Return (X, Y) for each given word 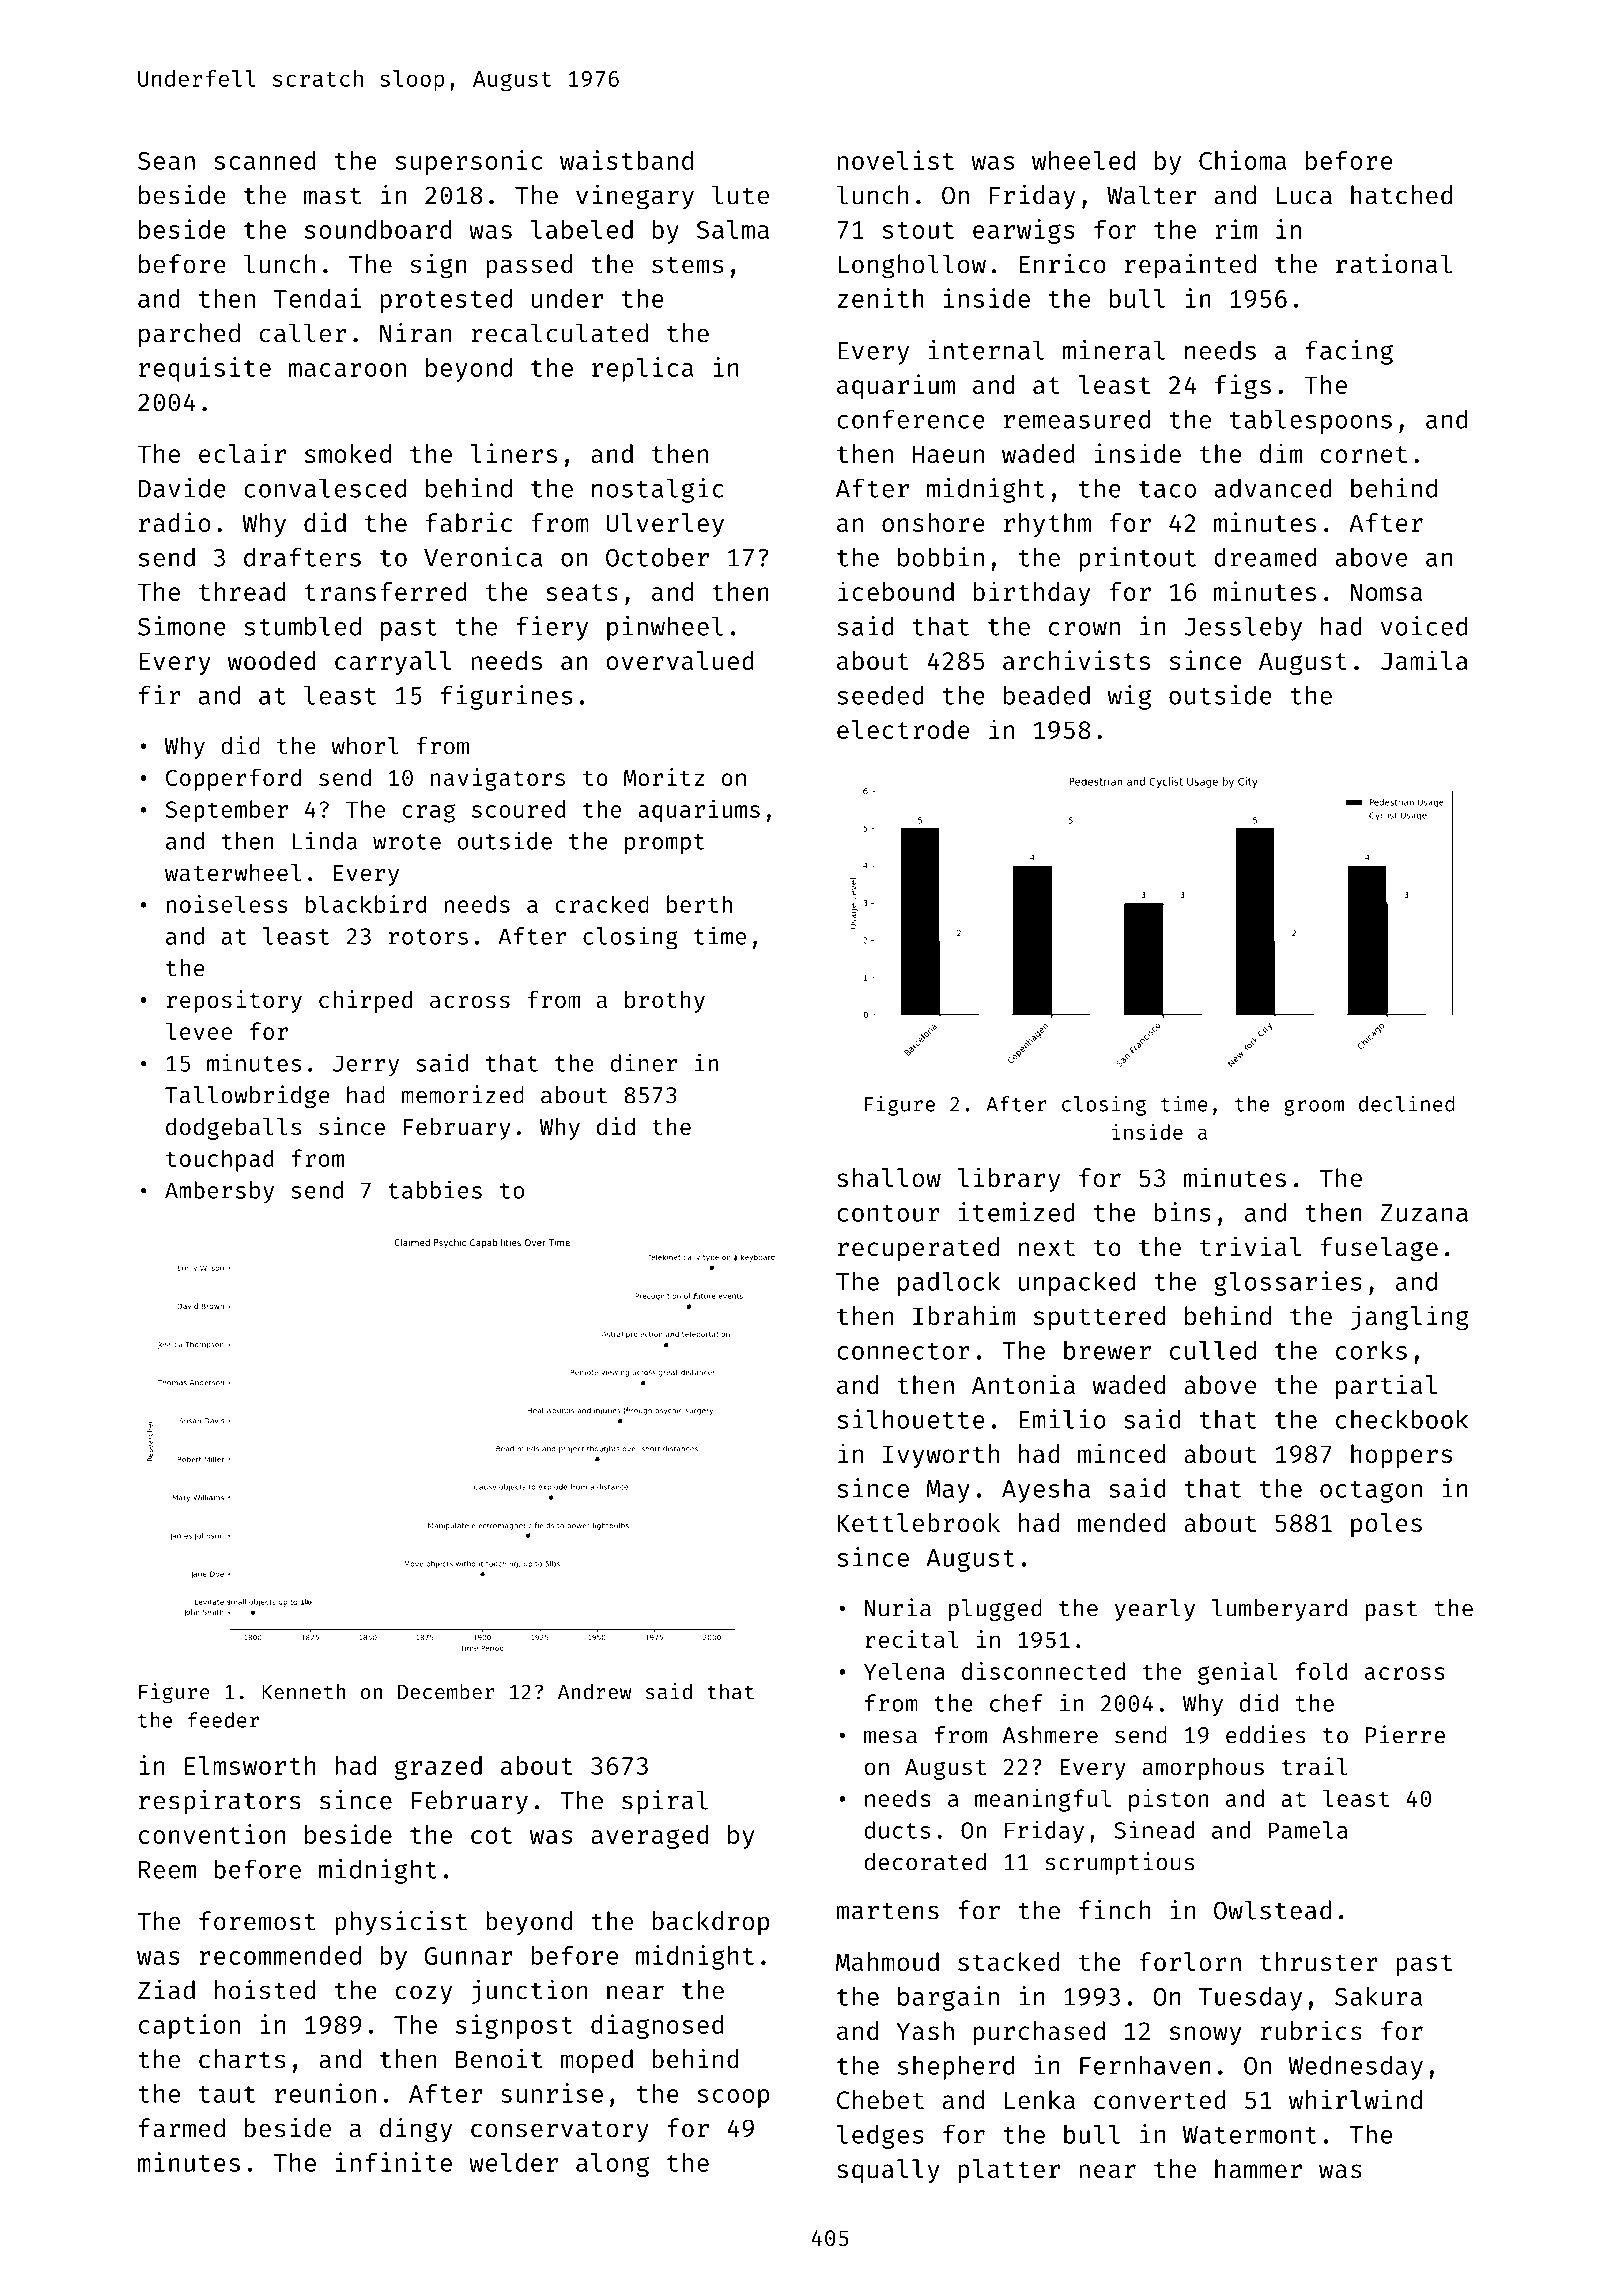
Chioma (1243, 160)
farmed (182, 2128)
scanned (265, 160)
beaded (1047, 695)
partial (1386, 1386)
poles (1386, 1525)
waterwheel (233, 872)
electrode (903, 729)
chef (1016, 1703)
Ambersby (219, 1192)
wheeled (1083, 160)
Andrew (594, 1692)
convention (212, 1834)
